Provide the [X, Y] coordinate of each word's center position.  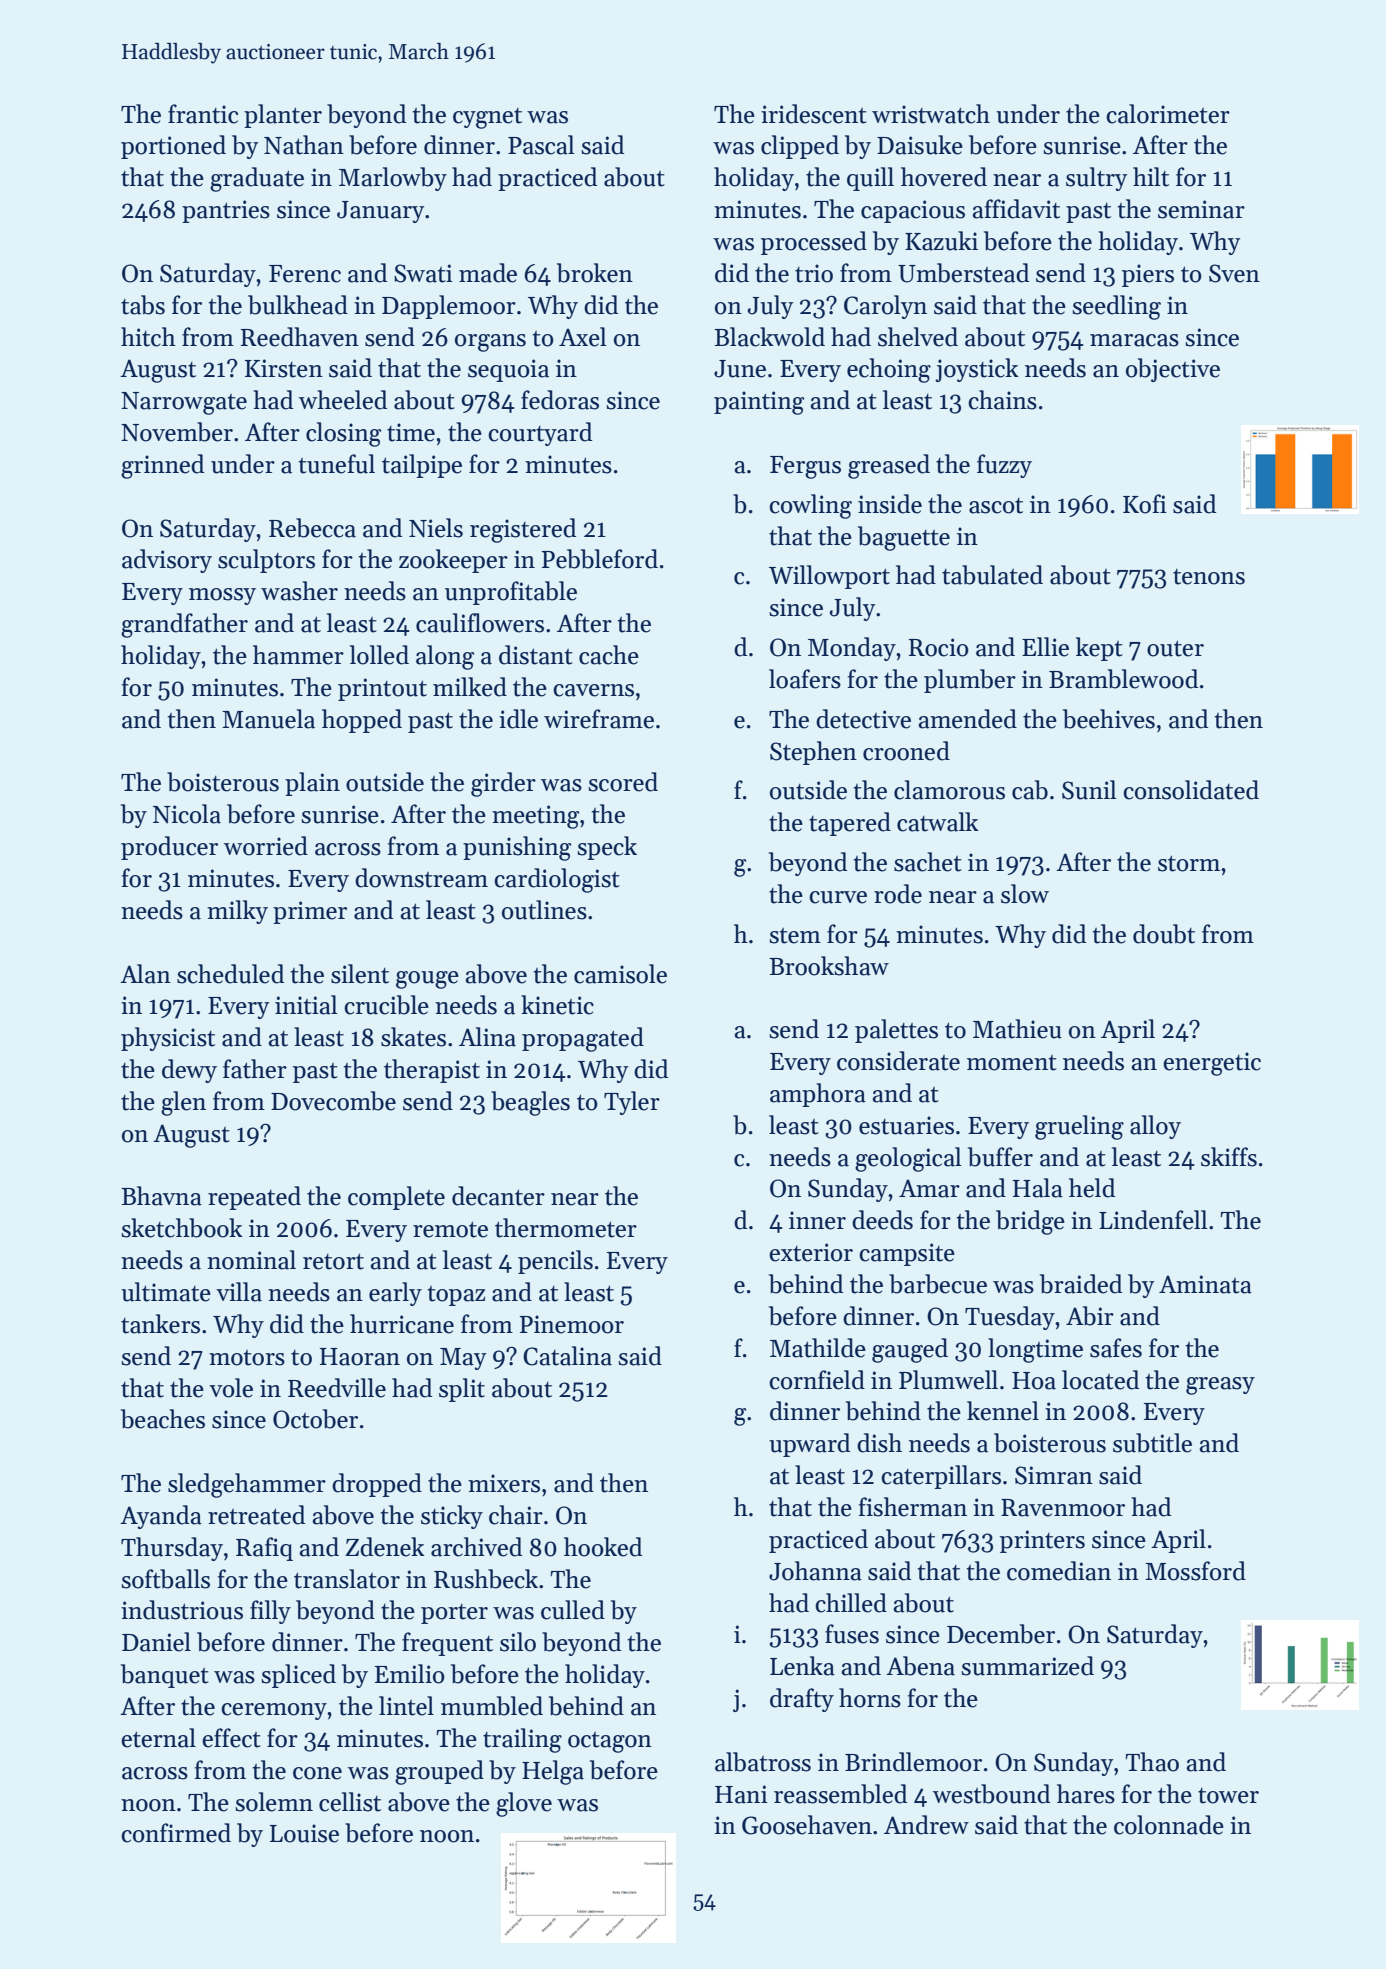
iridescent [814, 114]
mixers [504, 1483]
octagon [610, 1742]
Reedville [337, 1388]
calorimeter [1168, 114]
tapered [850, 824]
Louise [304, 1833]
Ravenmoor [1063, 1508]
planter [283, 116]
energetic [1212, 1064]
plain [312, 784]
